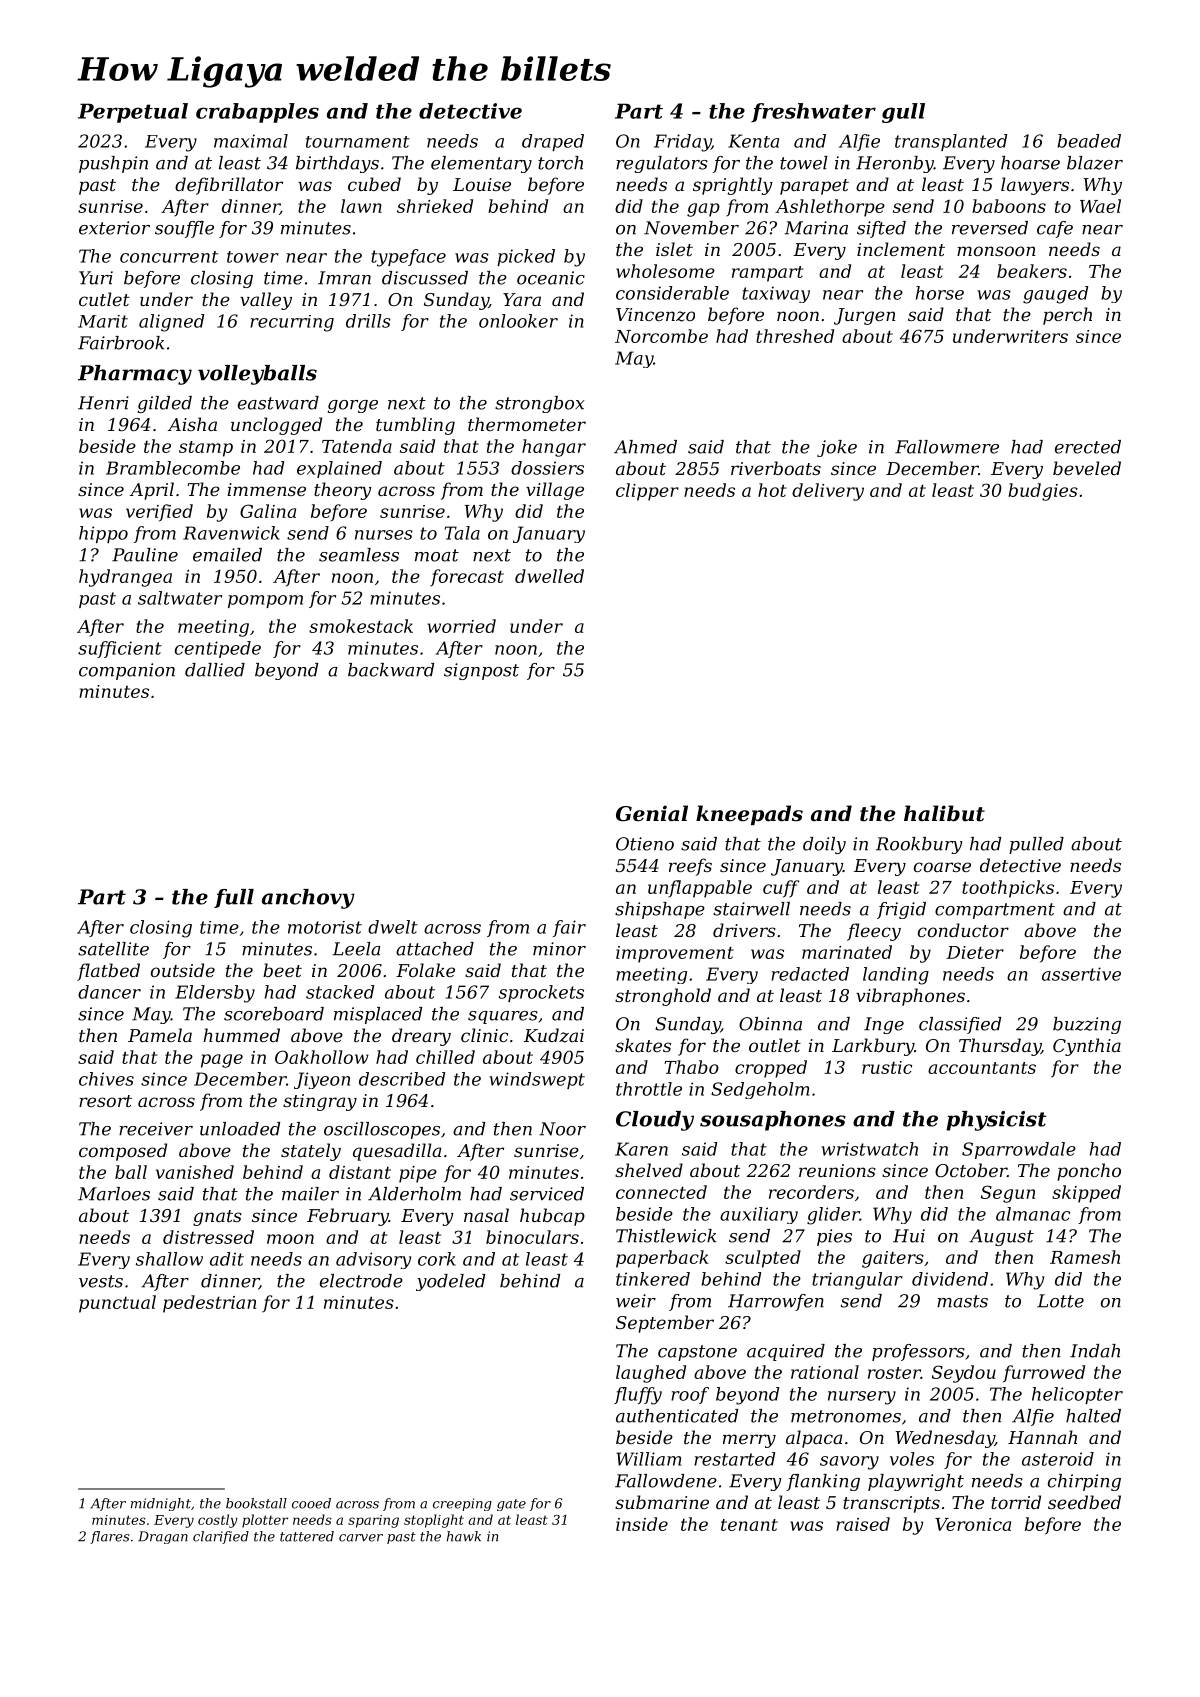  I want to click on gull, so click(903, 113).
